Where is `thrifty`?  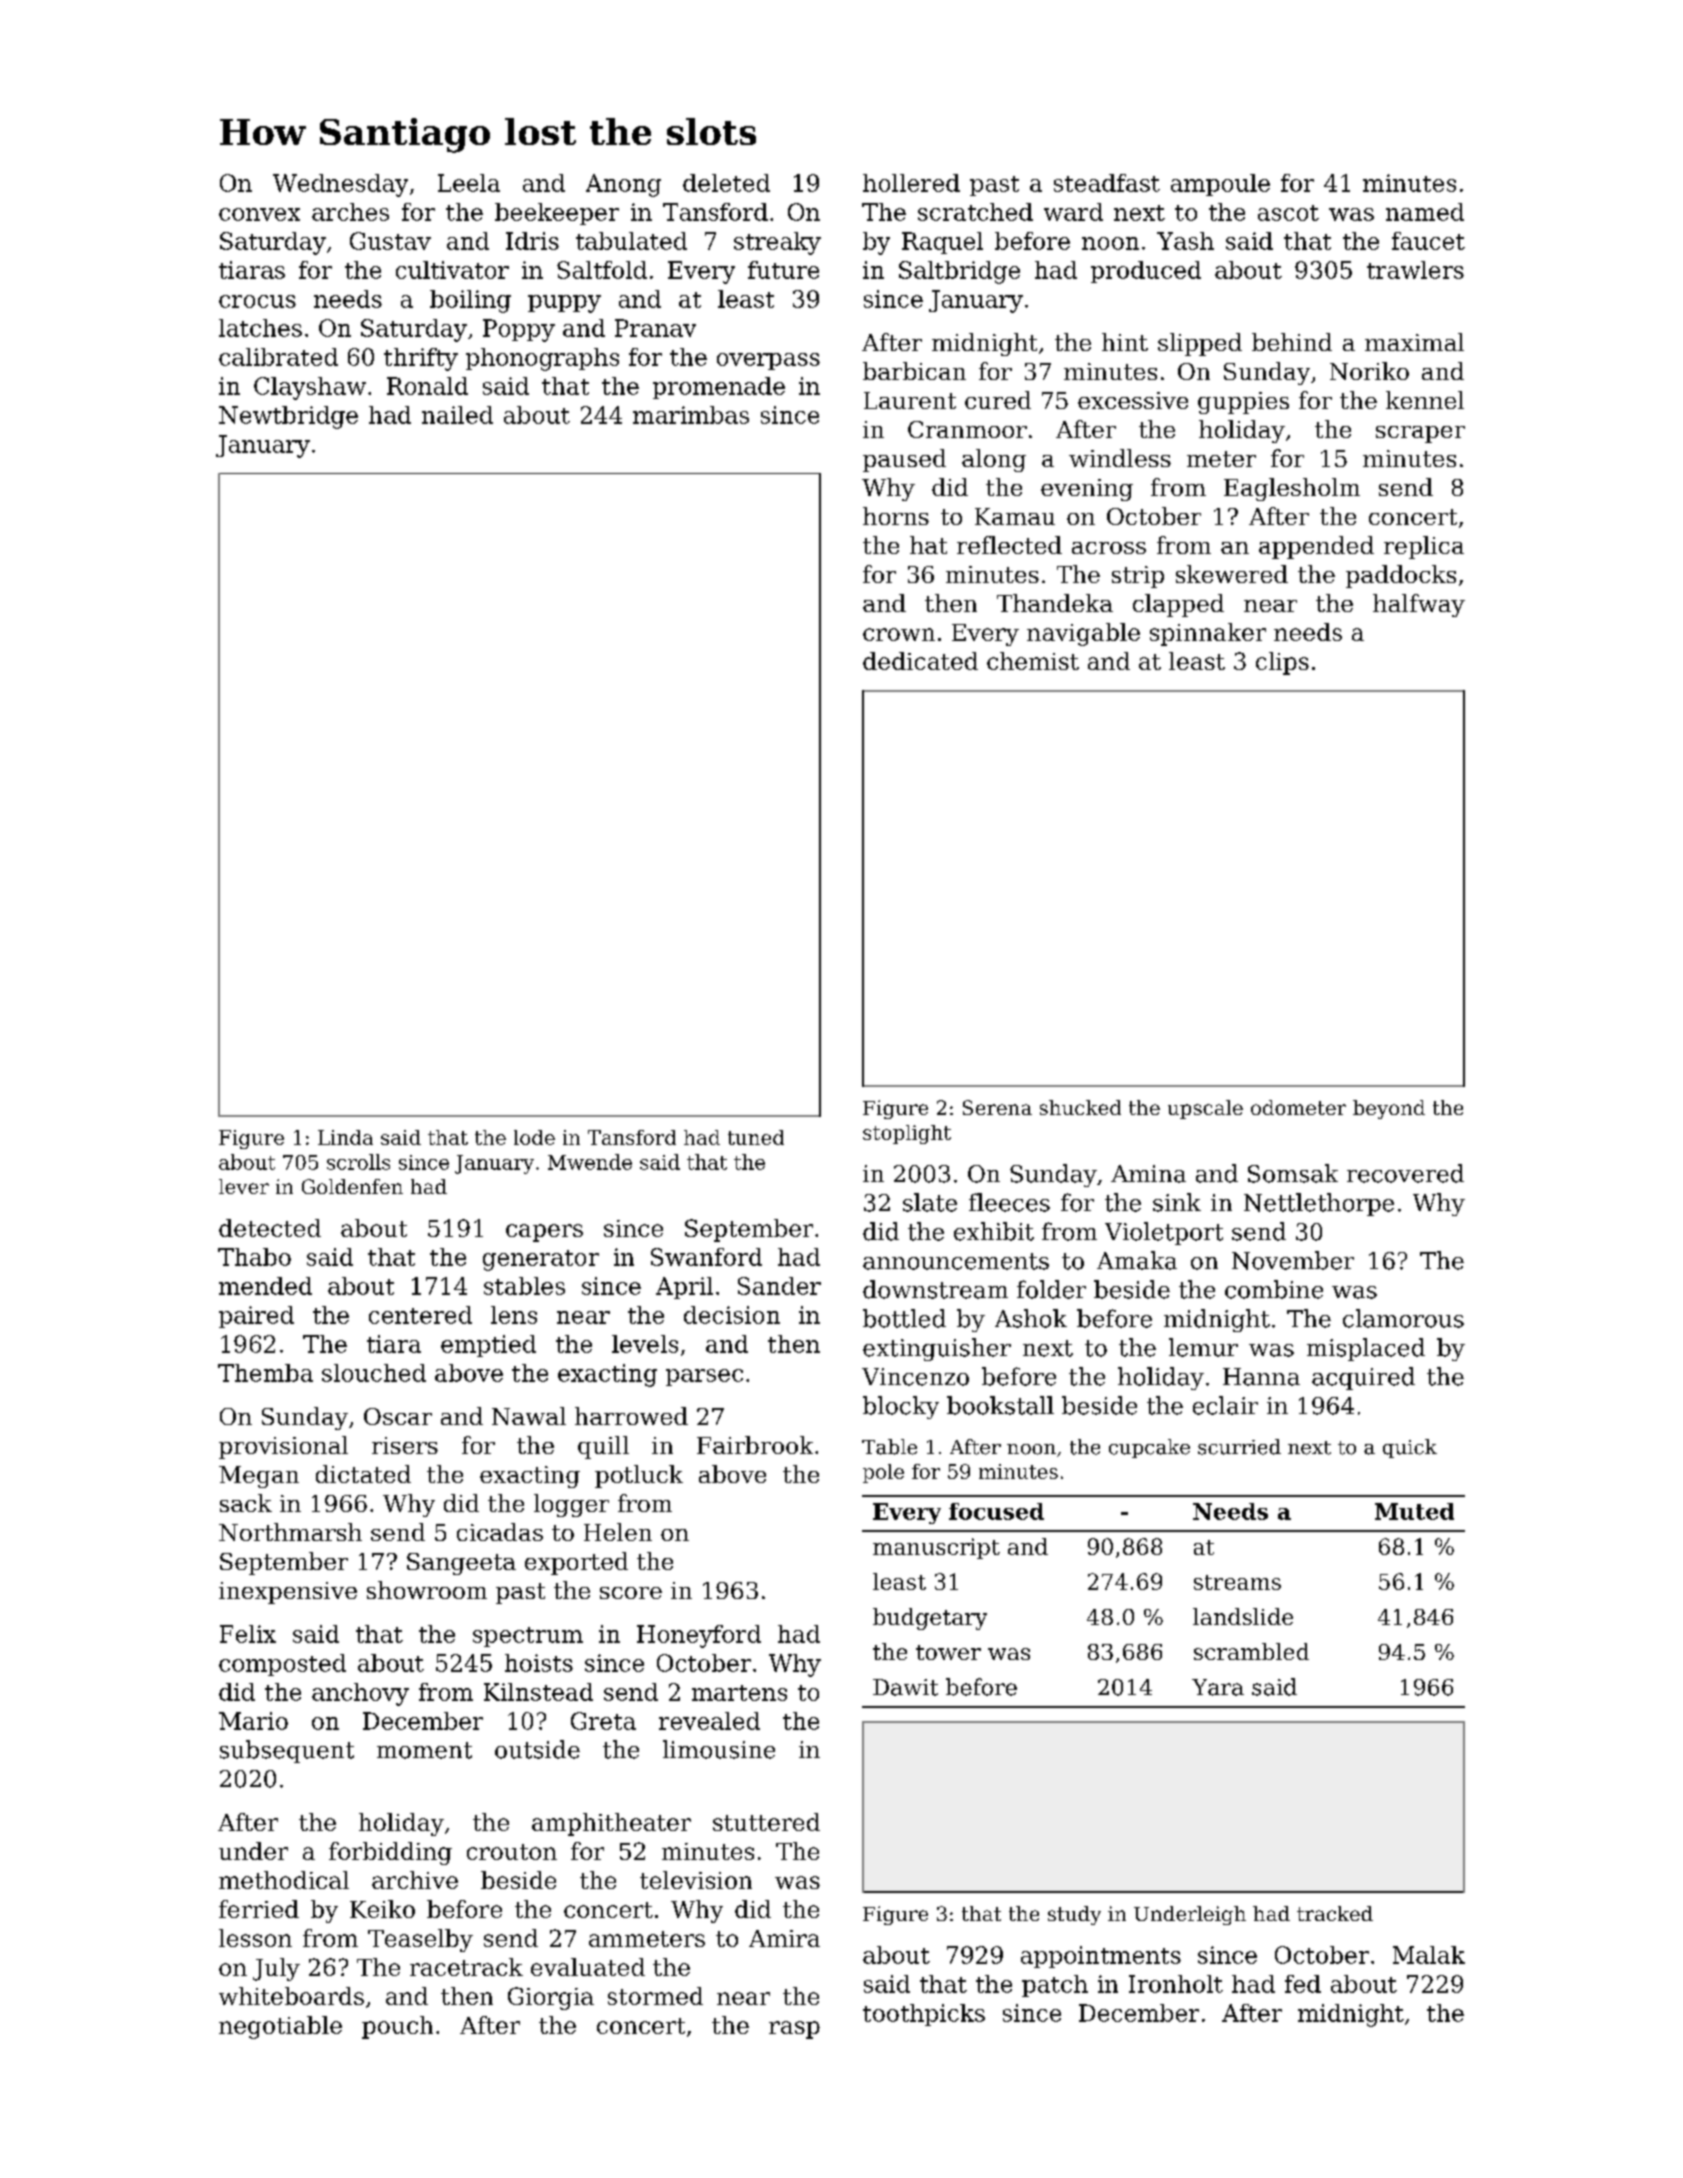
thrifty is located at coordinates (421, 359).
